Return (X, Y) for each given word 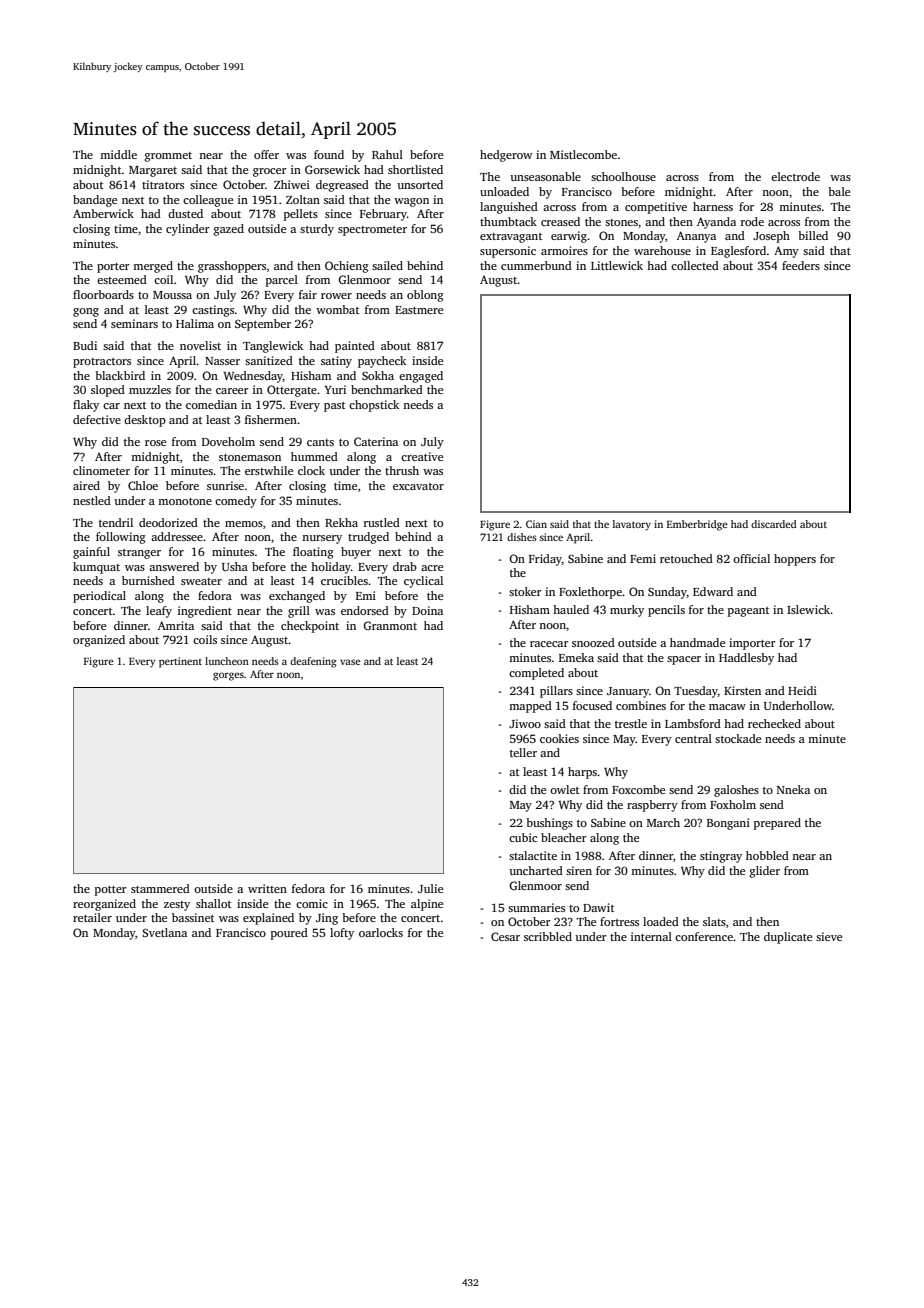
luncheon (227, 661)
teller (523, 752)
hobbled (767, 855)
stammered (160, 888)
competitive (656, 208)
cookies (559, 738)
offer (266, 154)
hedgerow (506, 156)
